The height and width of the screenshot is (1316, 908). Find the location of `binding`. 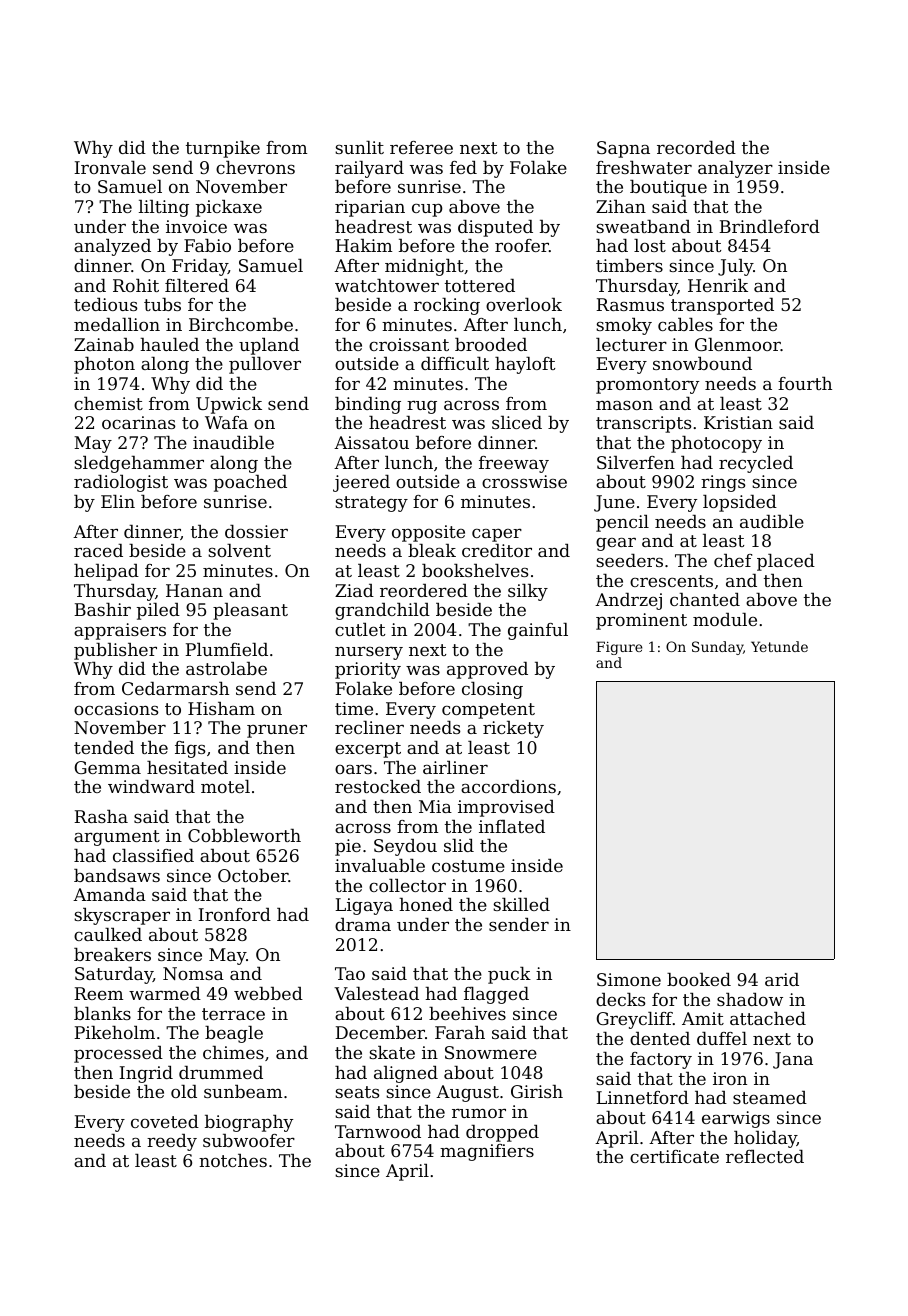

binding is located at coordinates (368, 405).
